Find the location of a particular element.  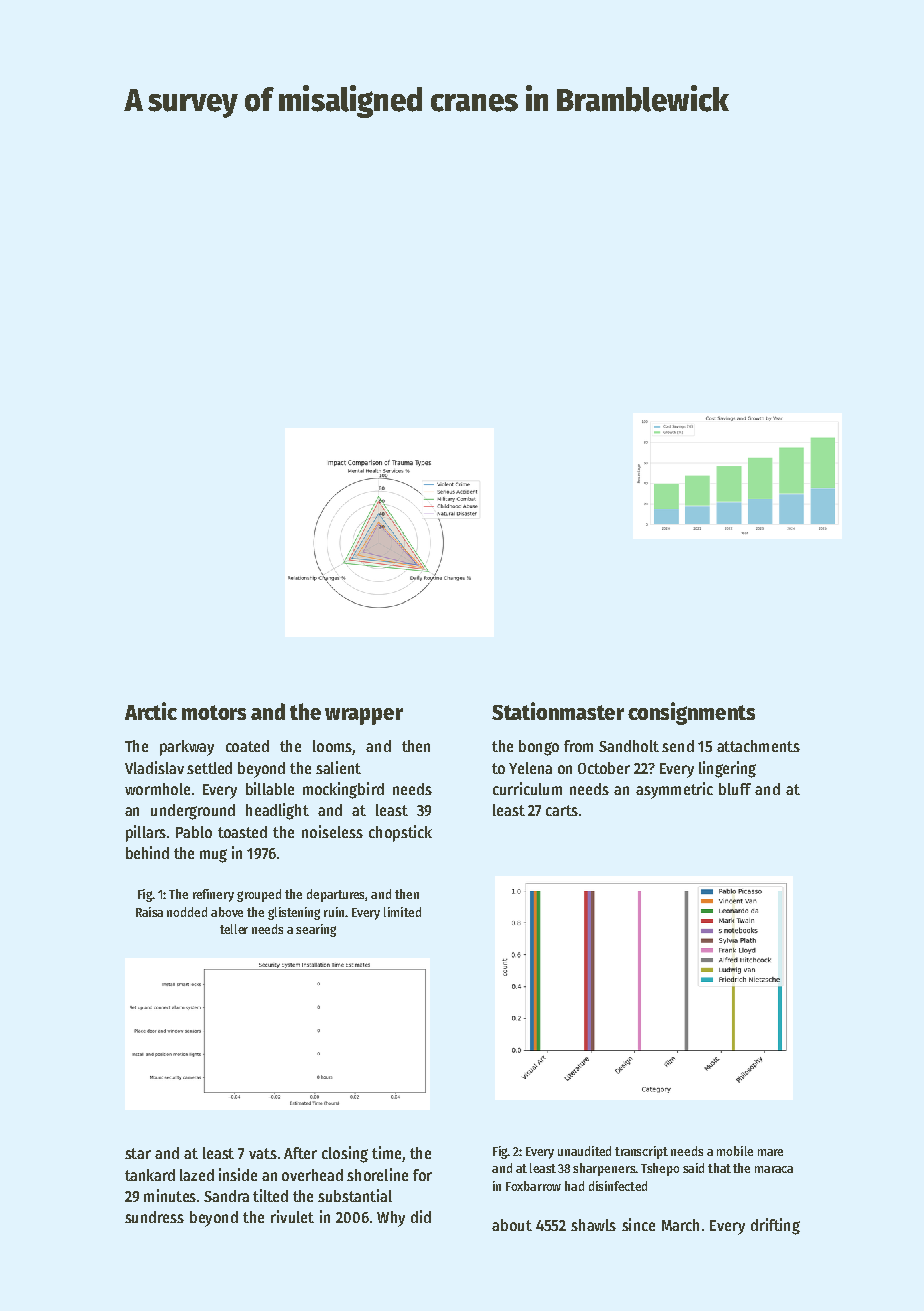

limited is located at coordinates (402, 912).
